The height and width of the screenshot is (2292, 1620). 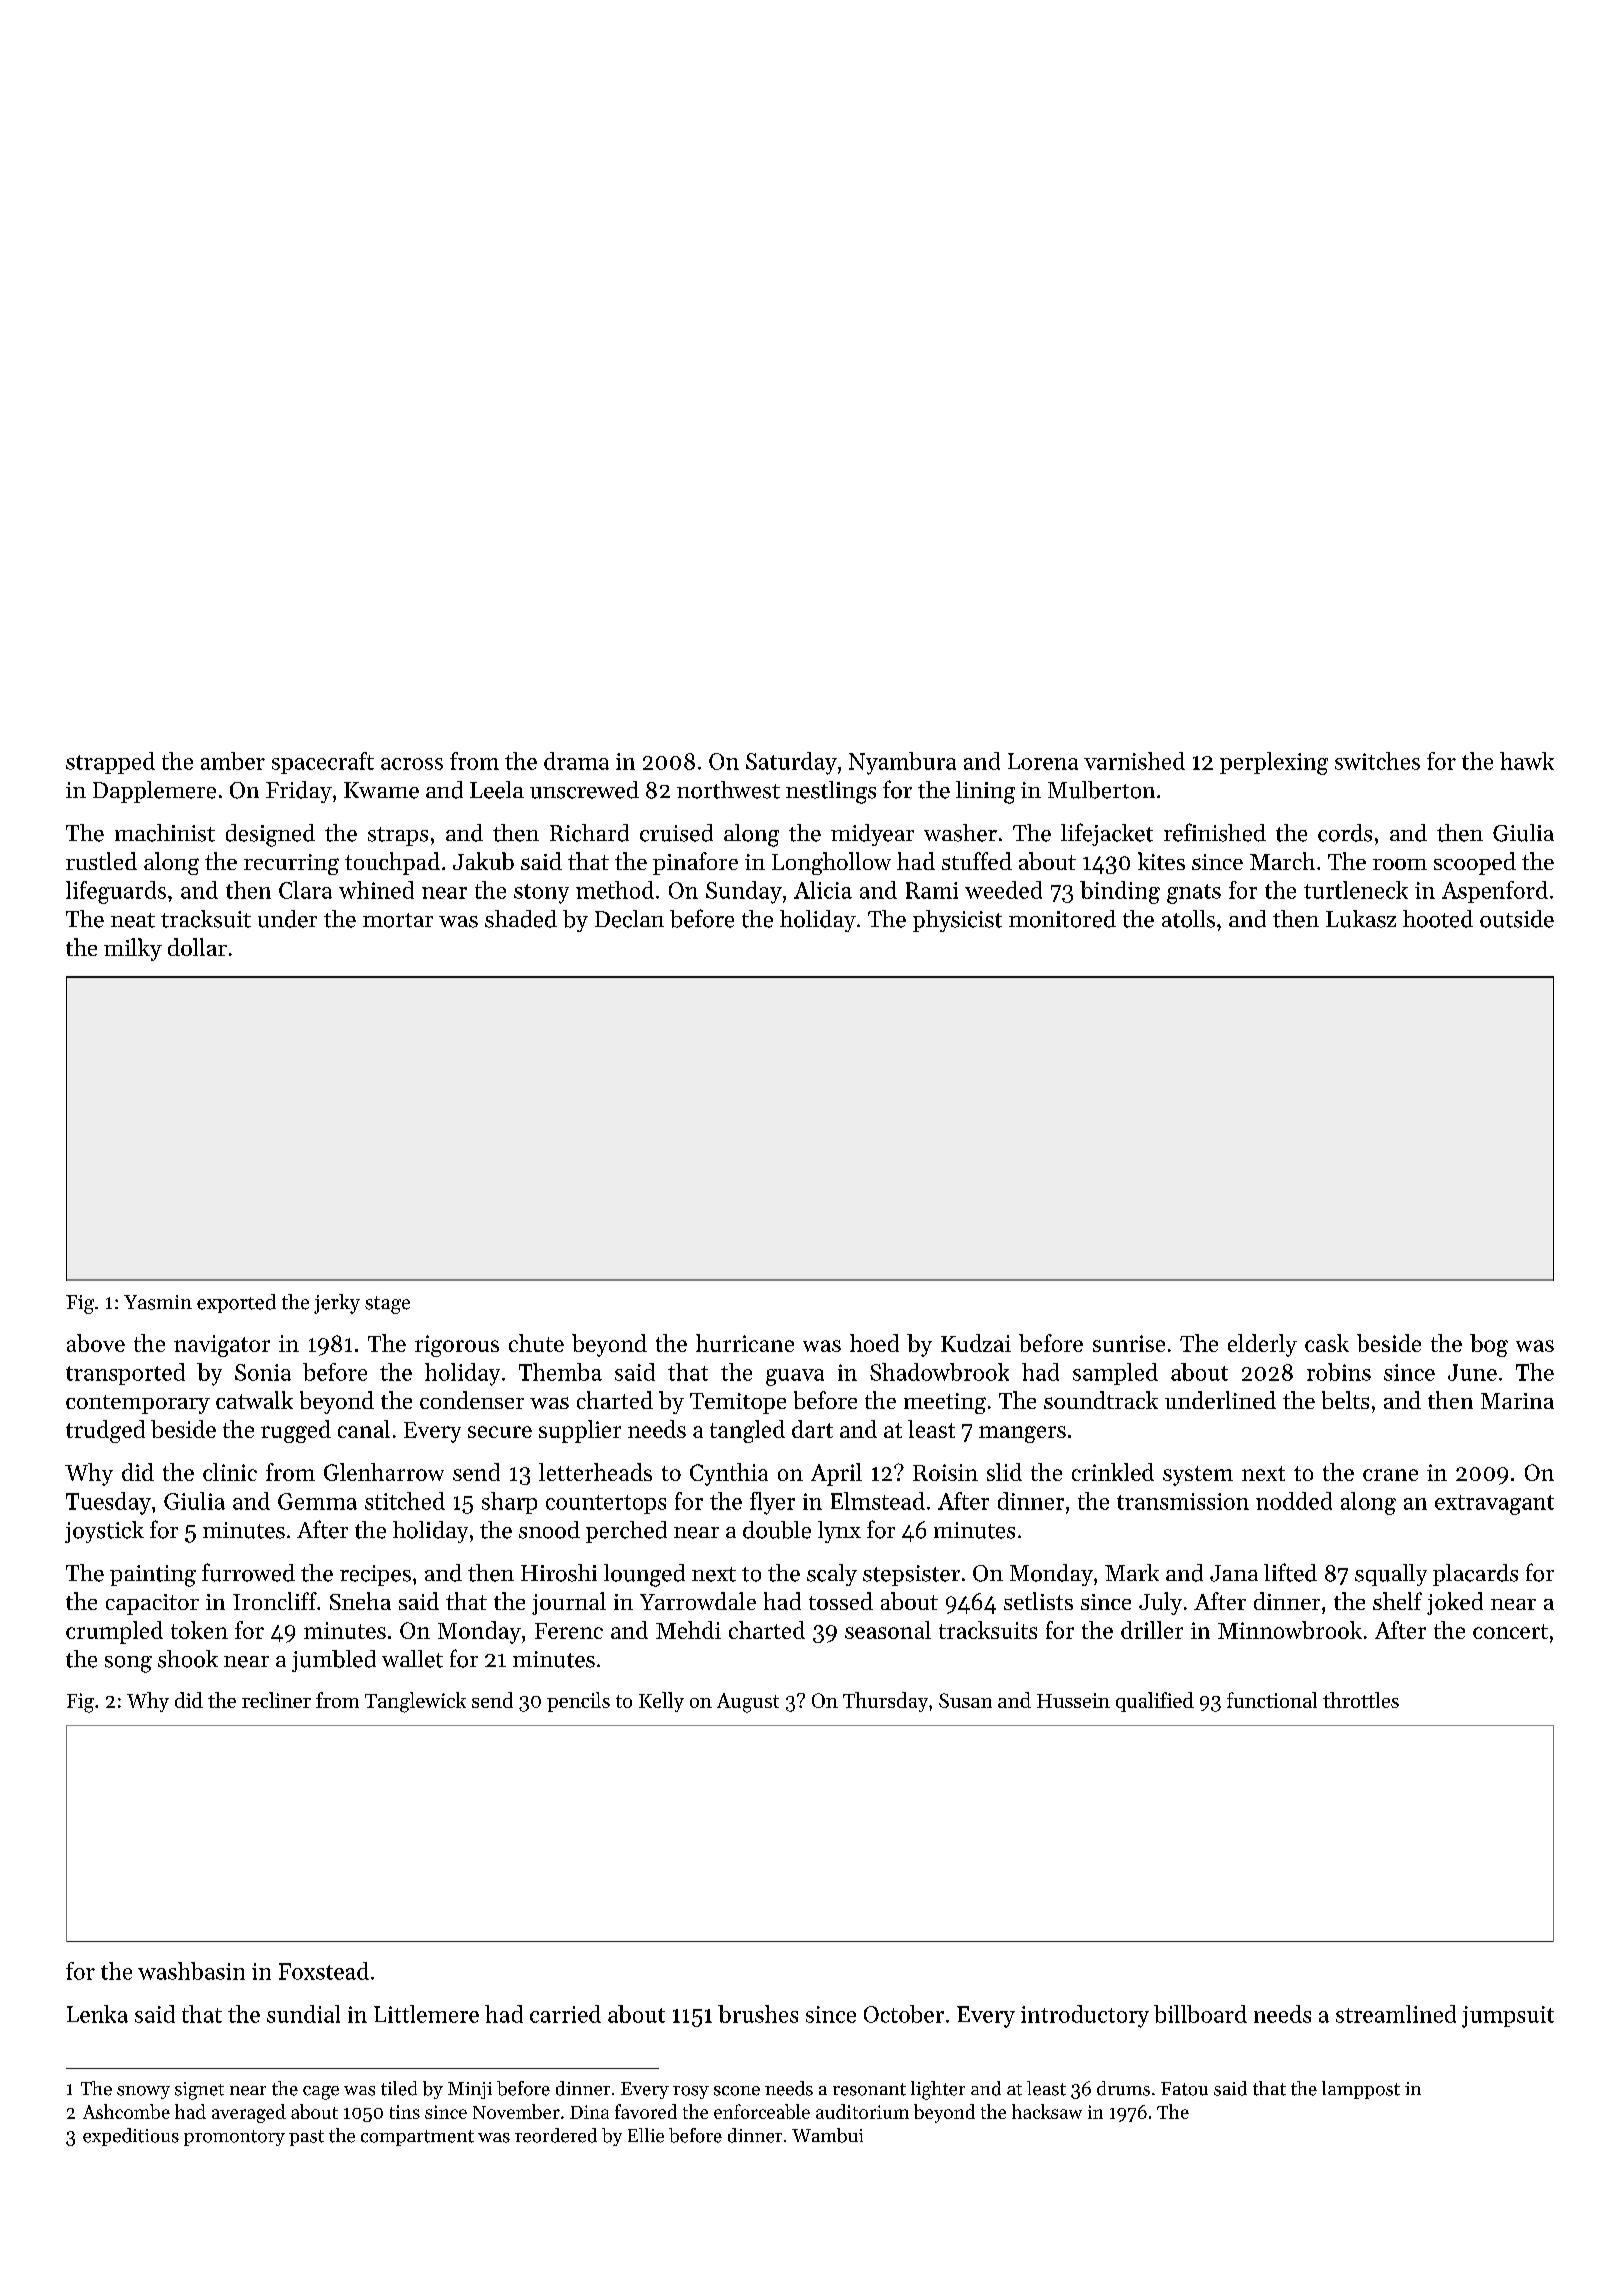 What do you see at coordinates (108, 1503) in the screenshot?
I see `Tuesday` at bounding box center [108, 1503].
